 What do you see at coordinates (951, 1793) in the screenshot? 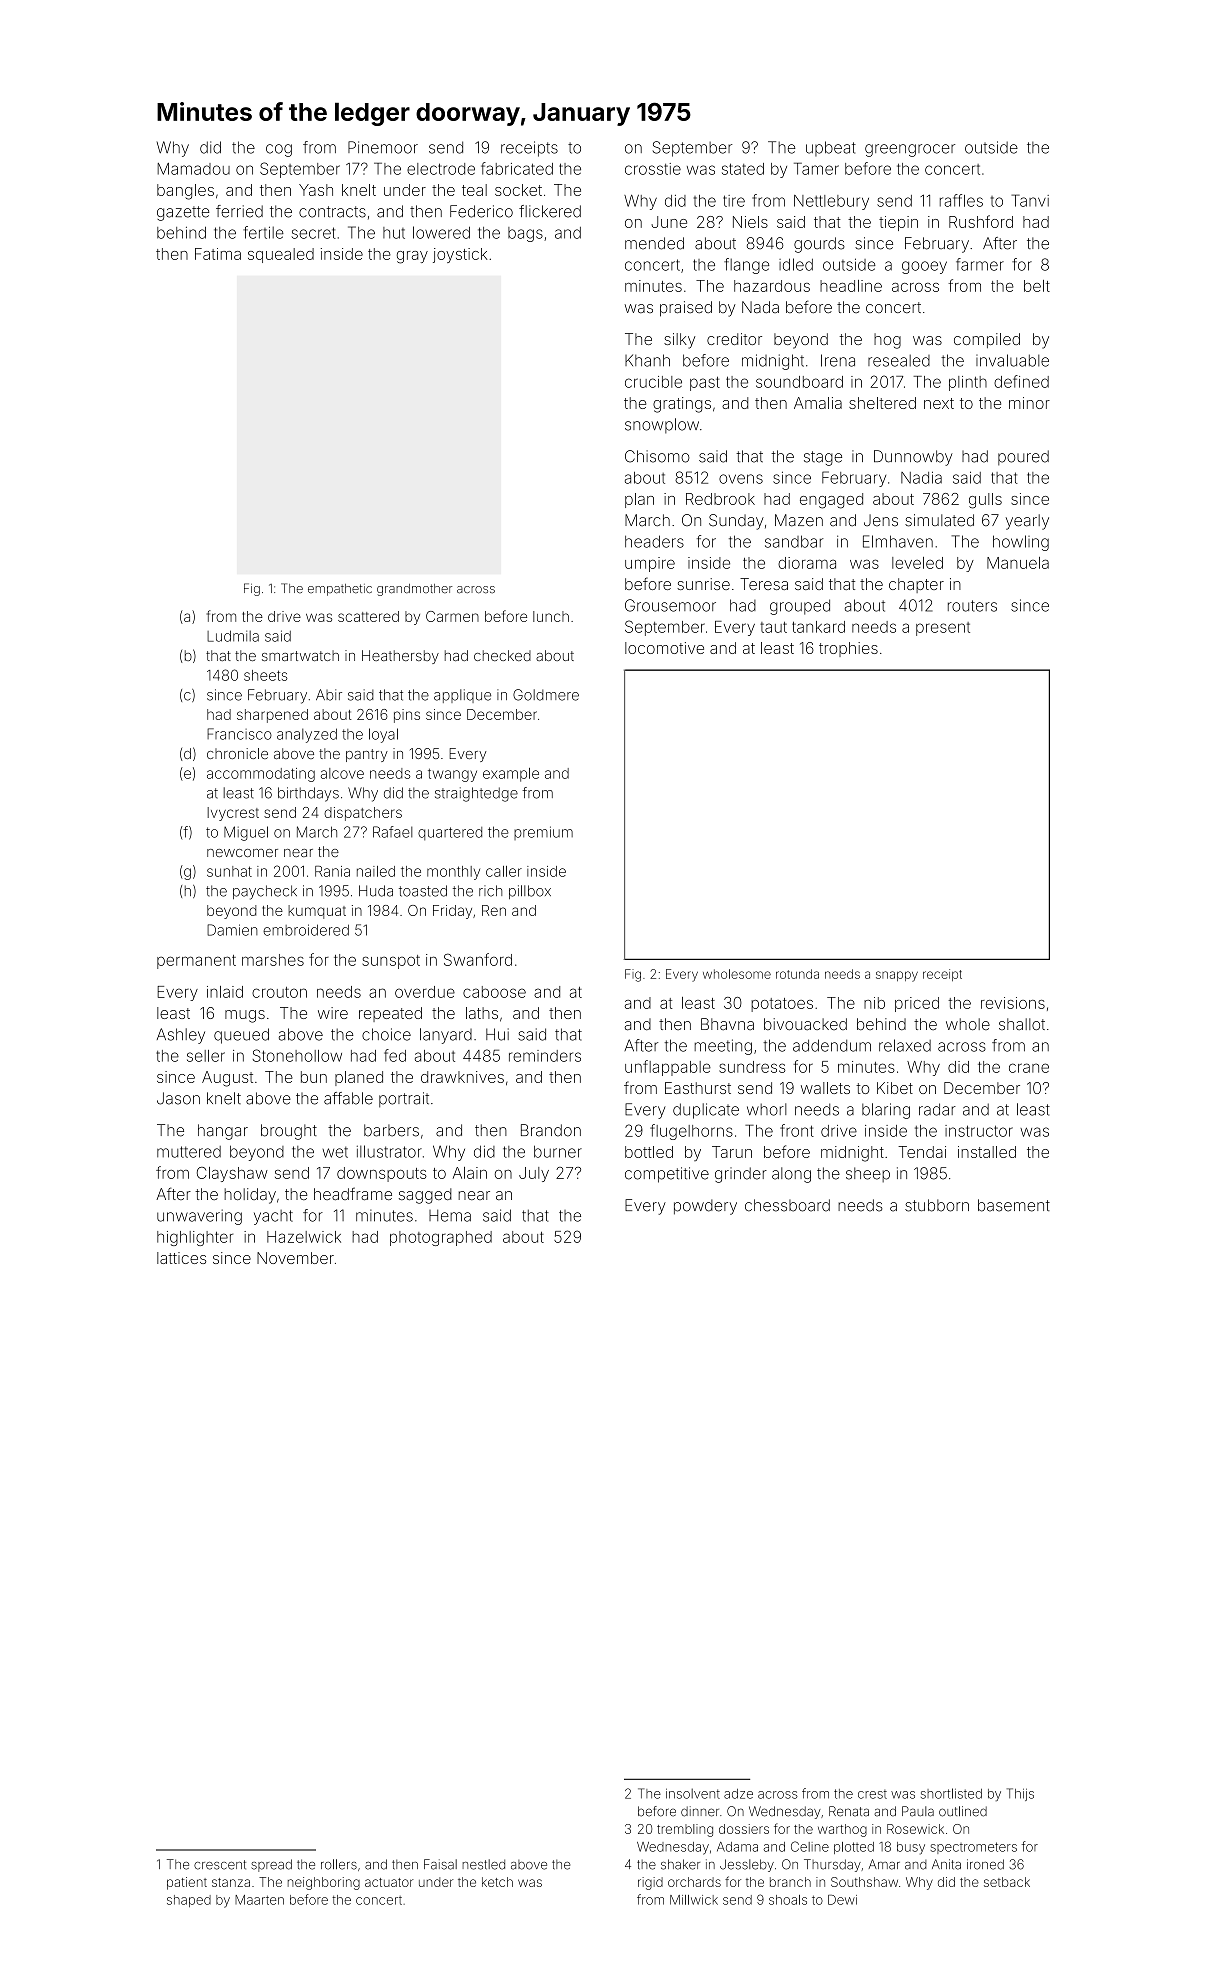
I see `shortlisted` at bounding box center [951, 1793].
